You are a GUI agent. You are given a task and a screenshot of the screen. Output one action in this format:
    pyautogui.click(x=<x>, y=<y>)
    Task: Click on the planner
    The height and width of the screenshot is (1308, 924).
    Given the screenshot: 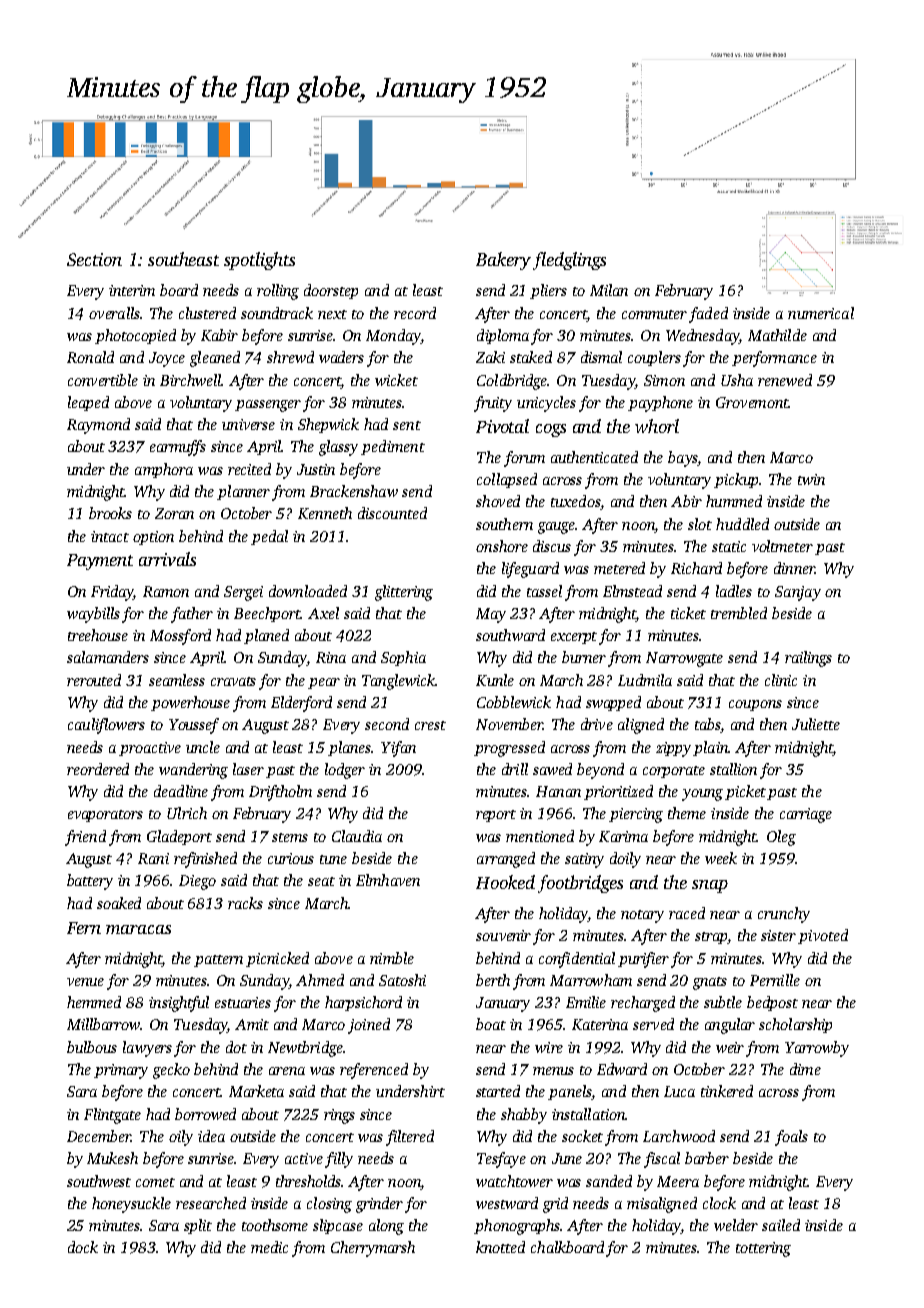 What is the action you would take?
    pyautogui.click(x=243, y=492)
